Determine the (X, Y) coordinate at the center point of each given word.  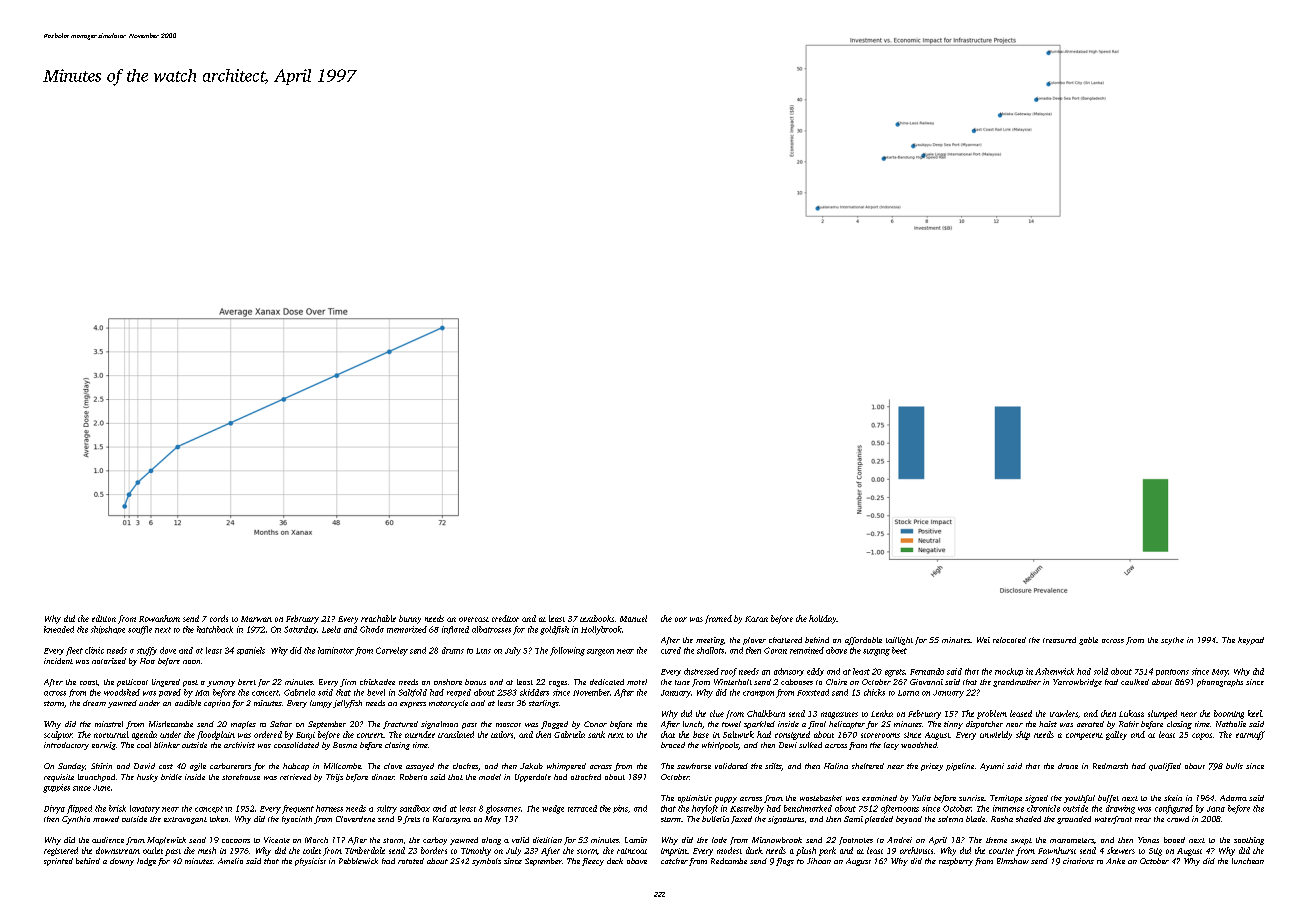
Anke (1115, 861)
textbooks (597, 618)
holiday (823, 619)
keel (1255, 713)
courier (1001, 851)
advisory (789, 672)
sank (596, 734)
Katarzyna (452, 820)
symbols (486, 862)
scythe (1172, 641)
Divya (54, 809)
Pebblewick (358, 861)
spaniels (251, 651)
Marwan (256, 619)
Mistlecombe (171, 724)
